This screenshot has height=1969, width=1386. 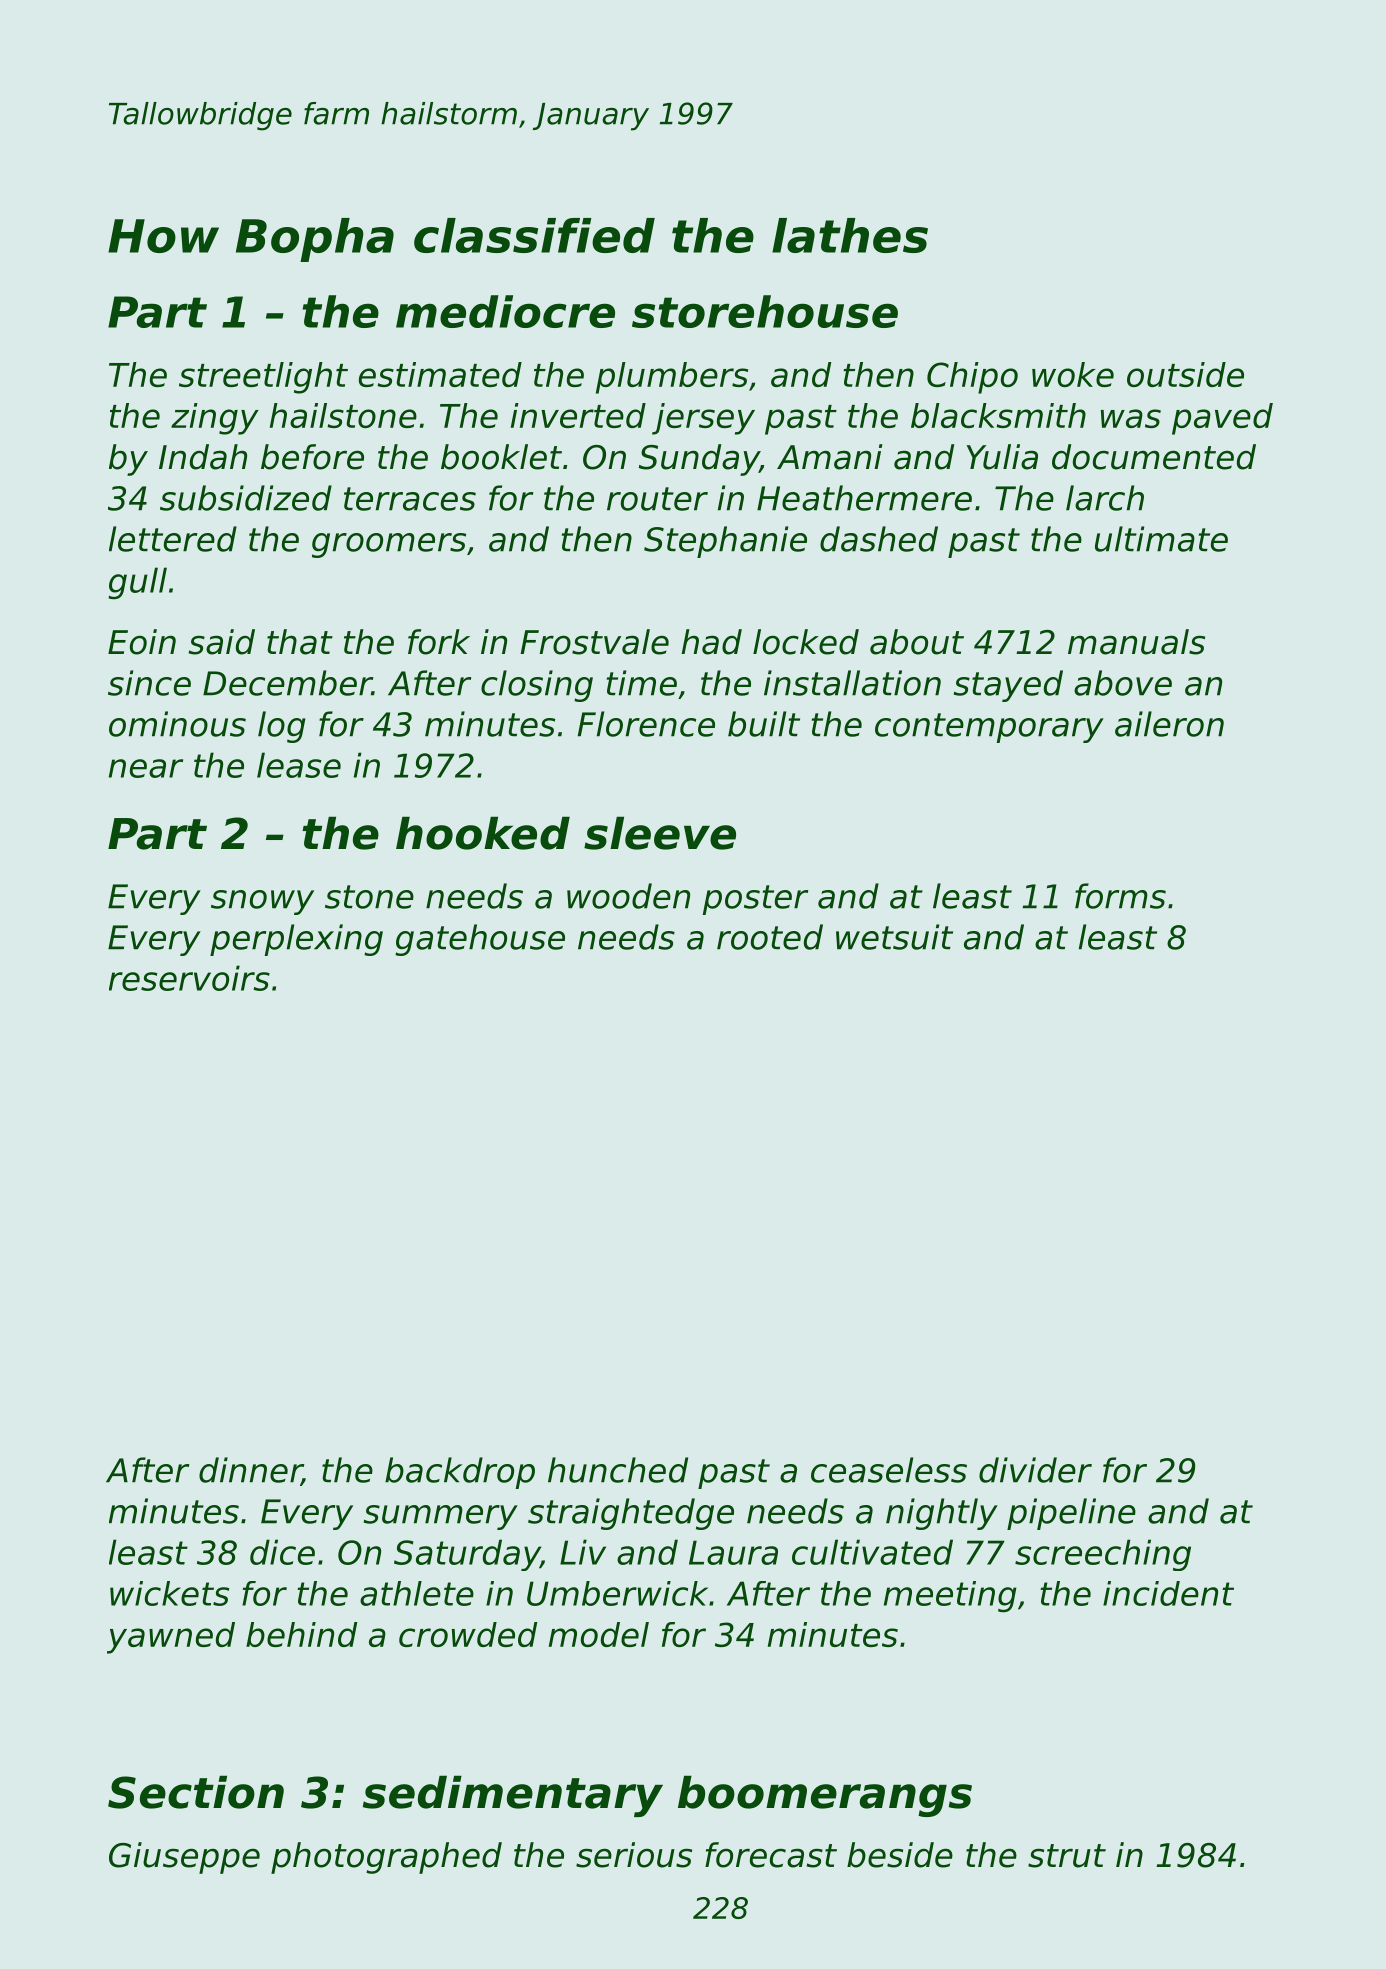 I want to click on near, so click(x=146, y=768).
